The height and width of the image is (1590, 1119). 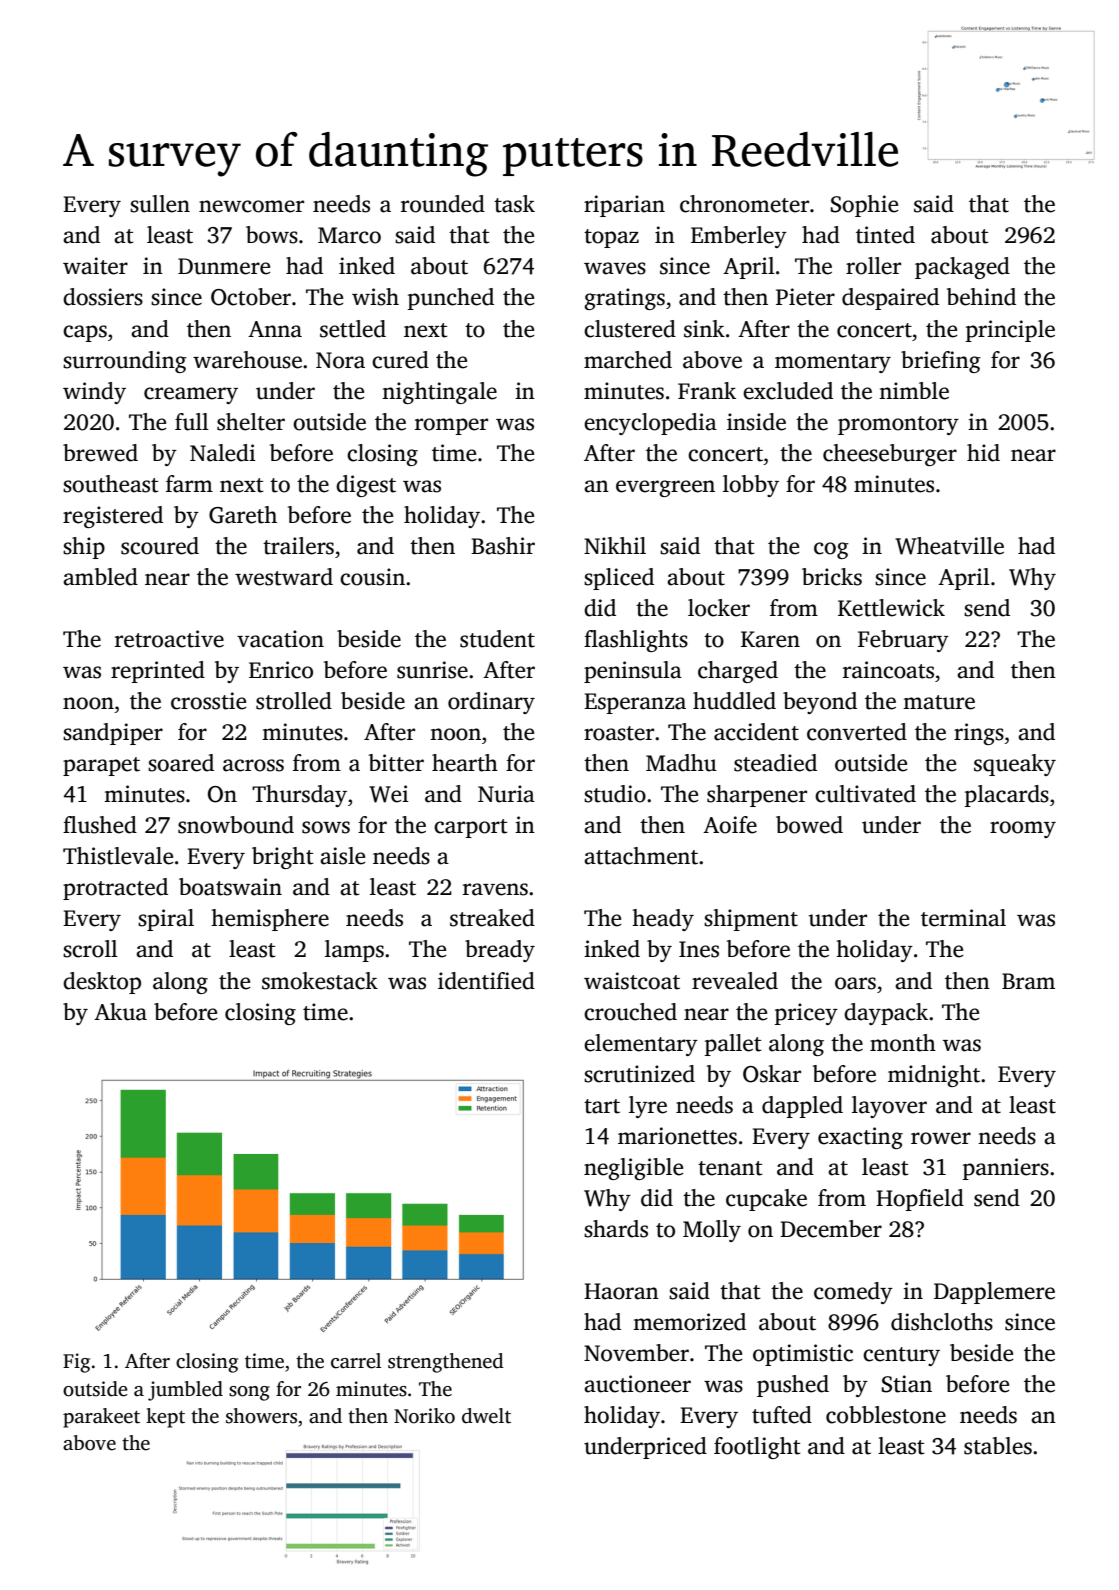 What do you see at coordinates (432, 670) in the image?
I see `sunrise` at bounding box center [432, 670].
